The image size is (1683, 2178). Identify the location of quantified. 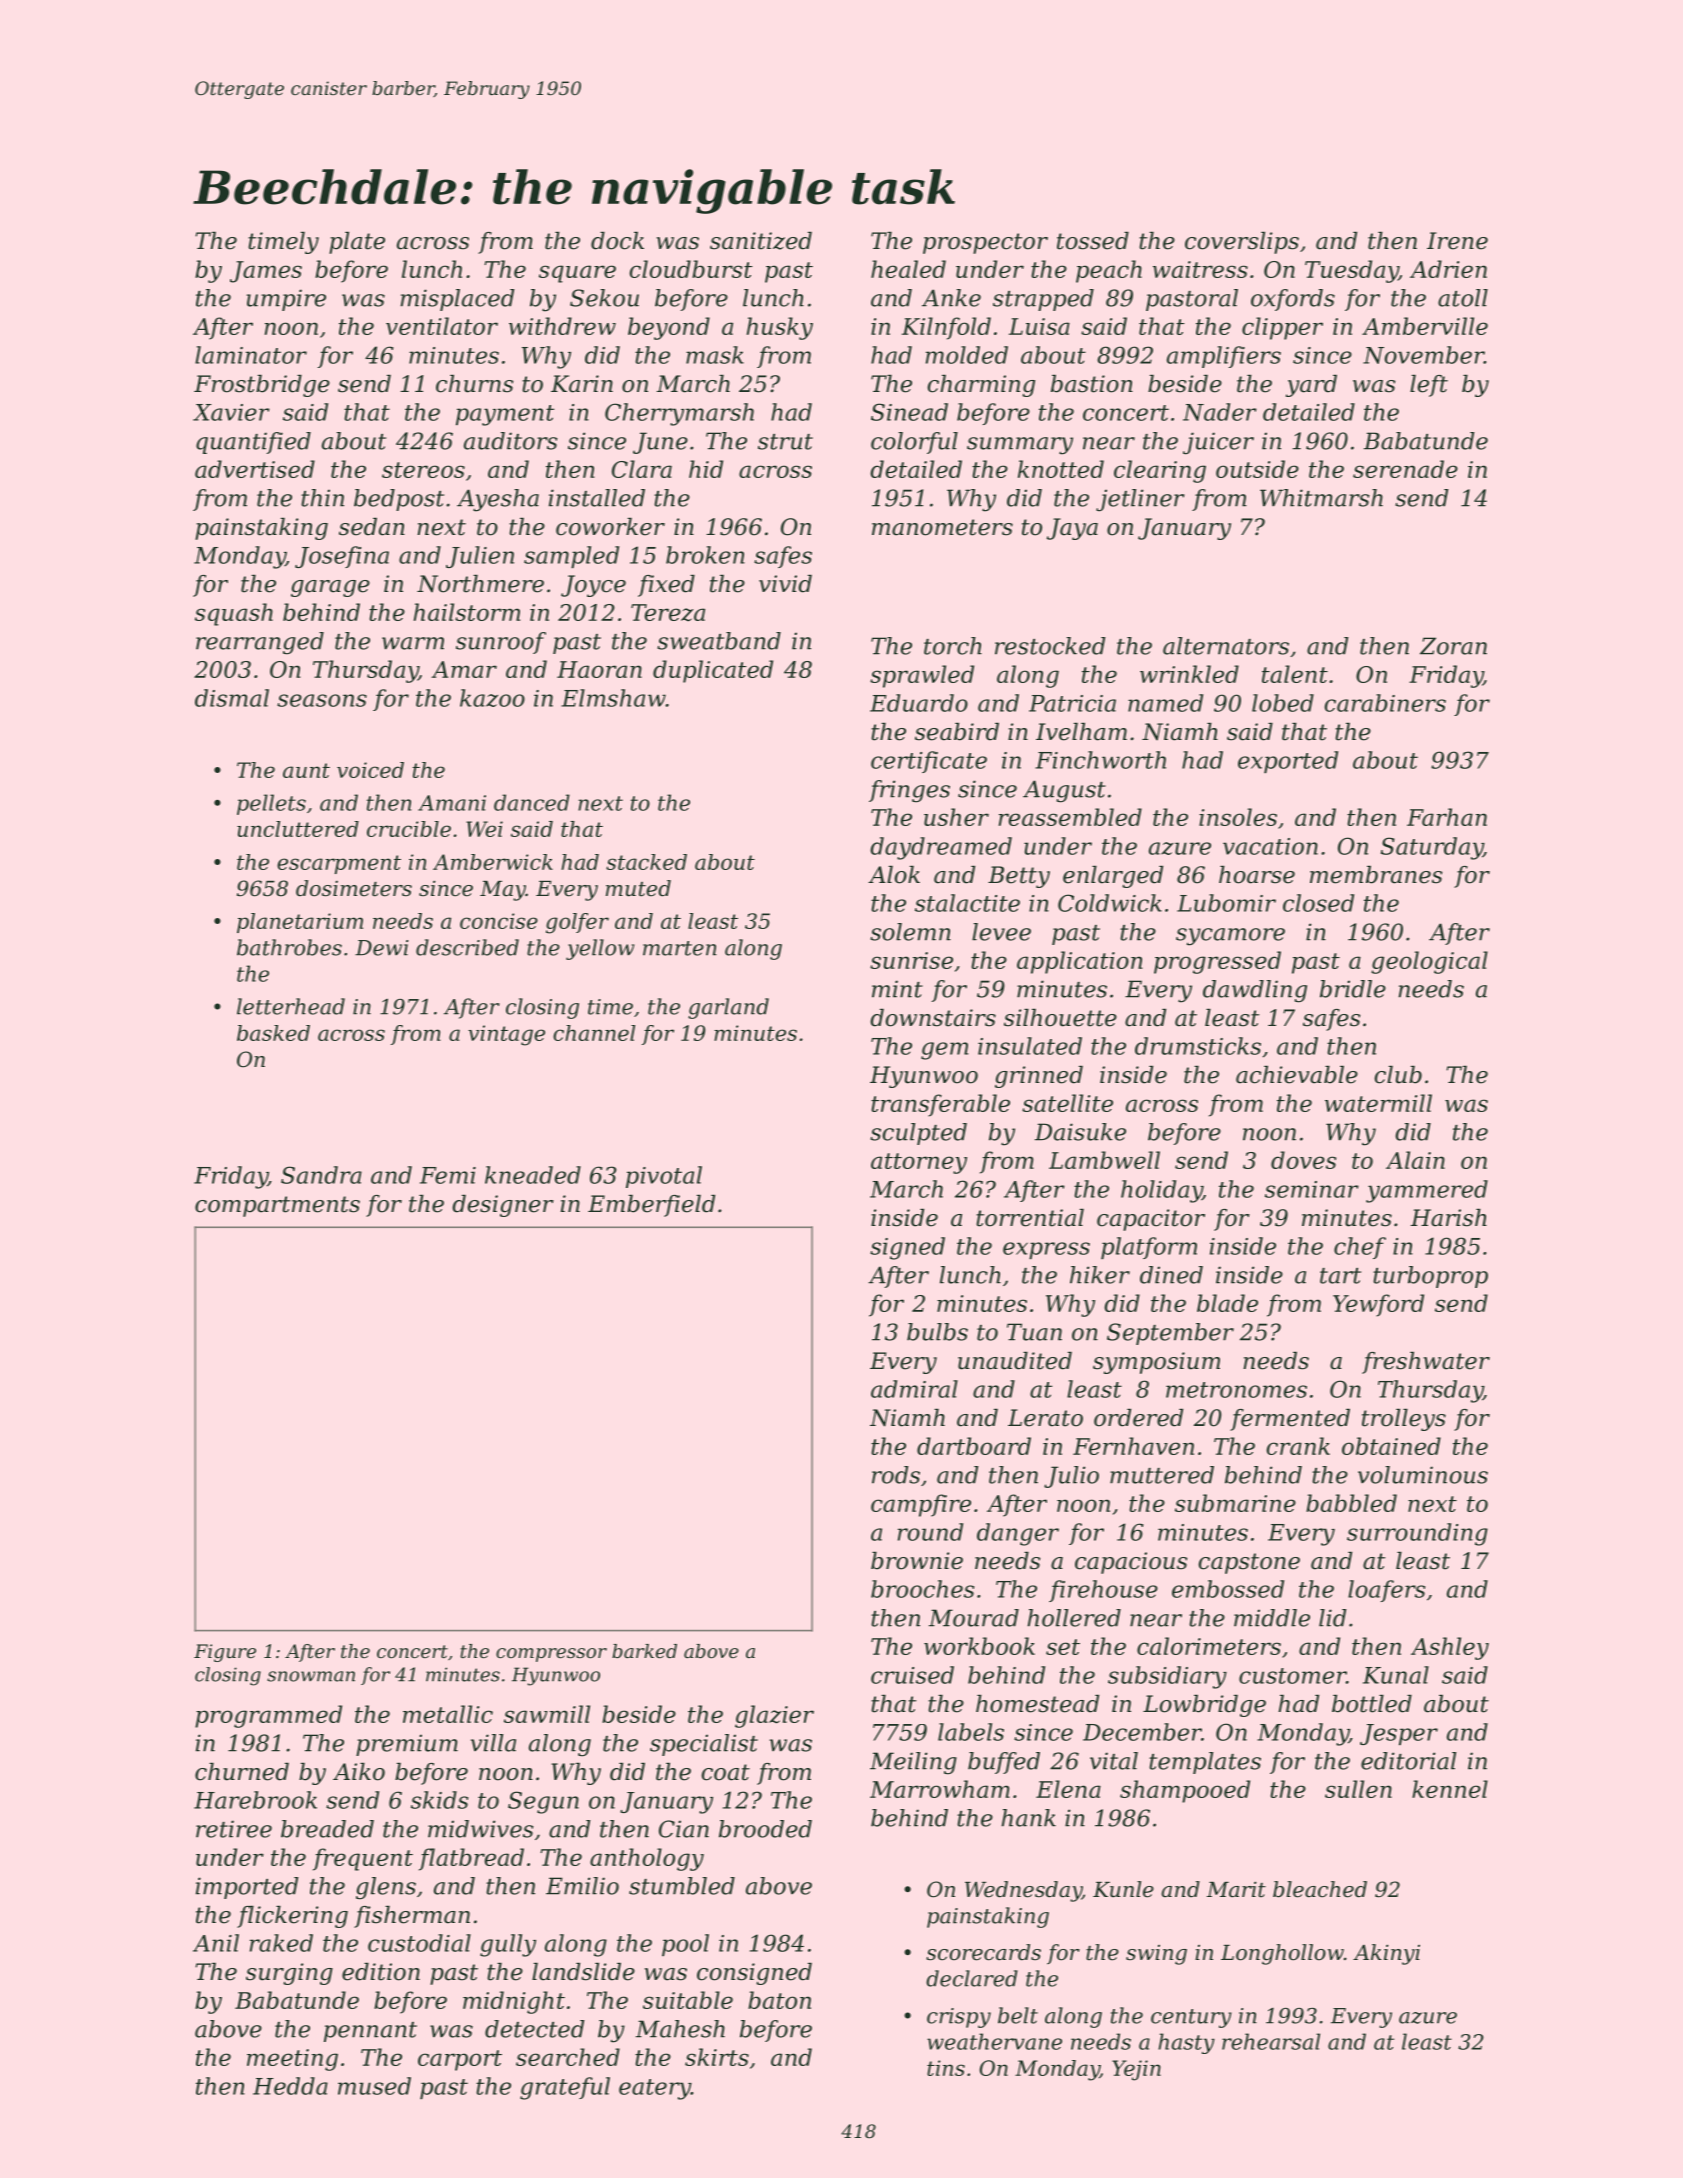
(253, 443).
